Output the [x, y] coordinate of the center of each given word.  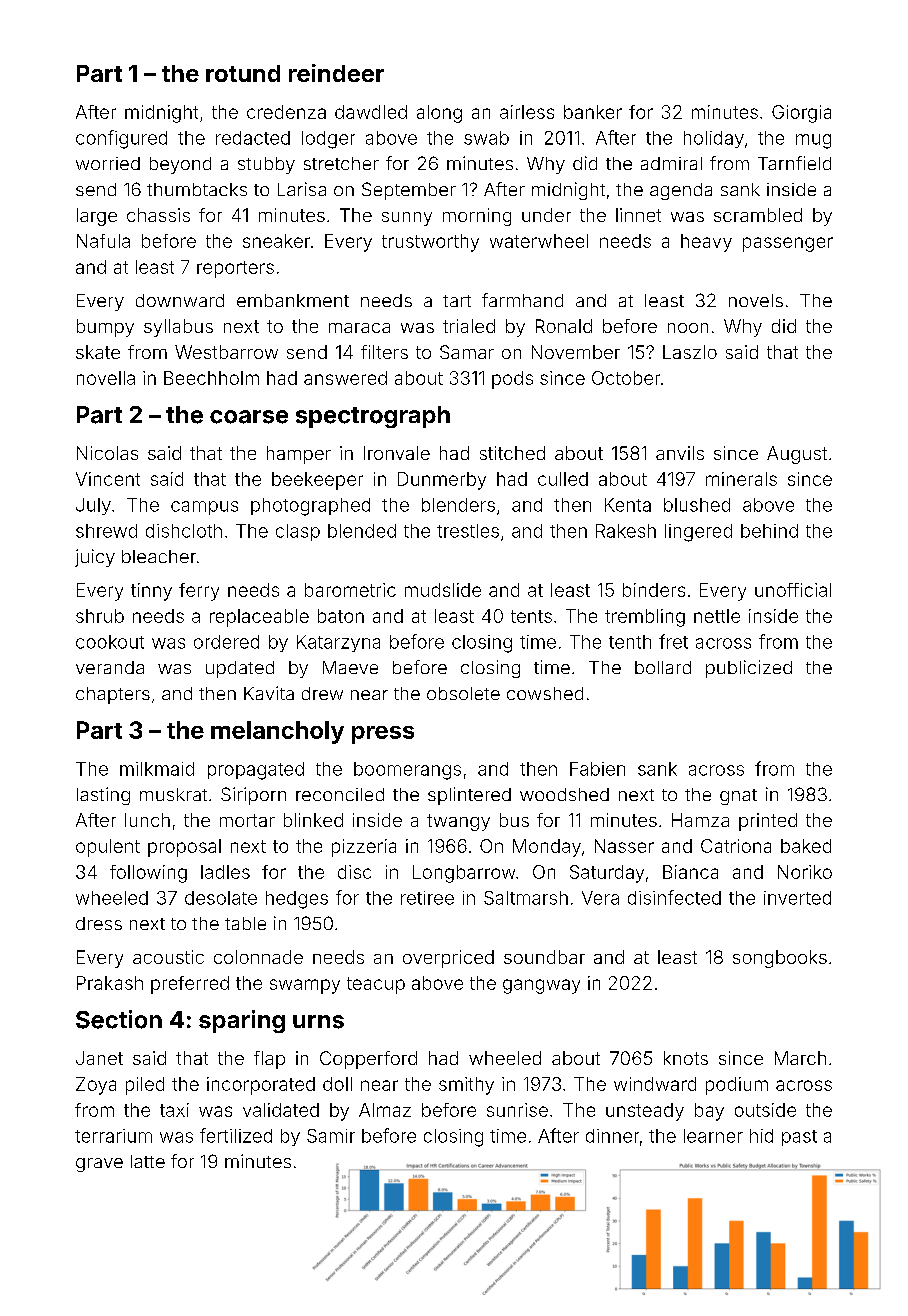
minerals [741, 479]
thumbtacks [197, 189]
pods [512, 380]
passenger [788, 244]
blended [362, 531]
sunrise [517, 1110]
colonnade [258, 957]
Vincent [108, 479]
